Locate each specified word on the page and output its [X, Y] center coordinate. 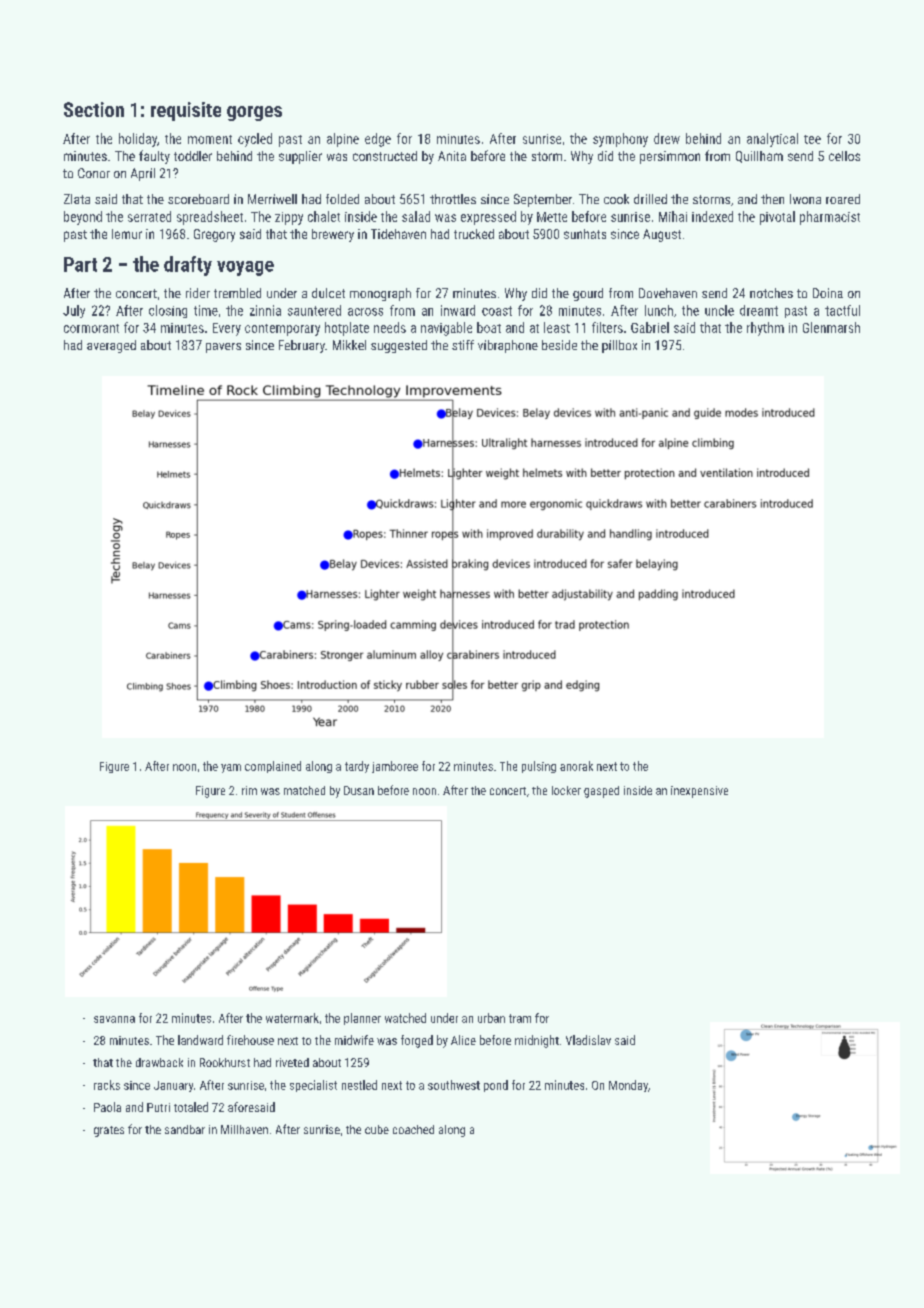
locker [566, 790]
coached [413, 1129]
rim [249, 790]
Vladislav [588, 1040]
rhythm [765, 329]
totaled [191, 1107]
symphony [620, 140]
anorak [576, 766]
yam [231, 768]
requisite [186, 111]
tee [812, 139]
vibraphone [508, 346]
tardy [357, 767]
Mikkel [349, 345]
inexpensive [699, 792]
